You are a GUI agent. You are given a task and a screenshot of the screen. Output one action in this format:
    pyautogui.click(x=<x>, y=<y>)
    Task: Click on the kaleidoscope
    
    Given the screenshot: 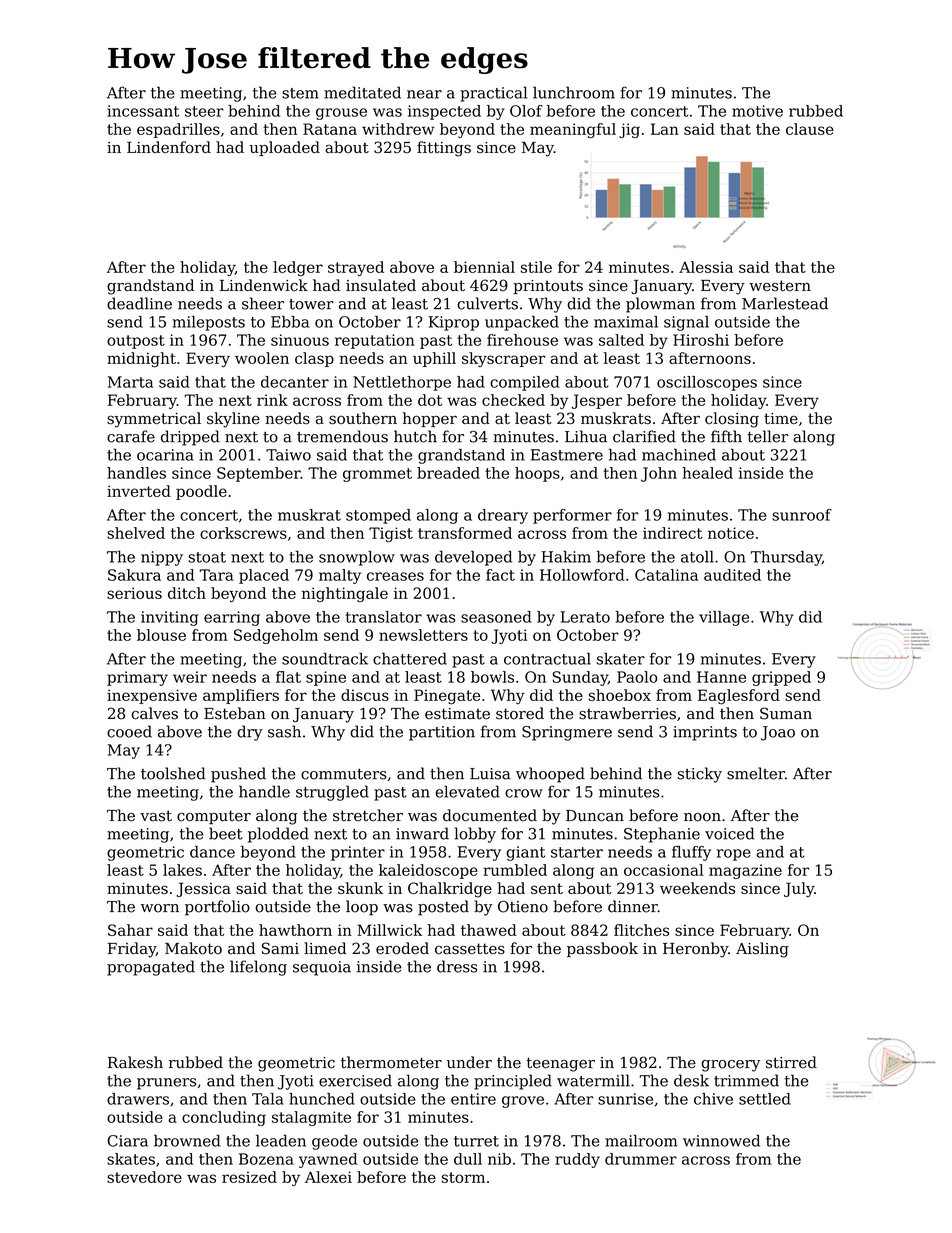 What is the action you would take?
    pyautogui.click(x=428, y=871)
